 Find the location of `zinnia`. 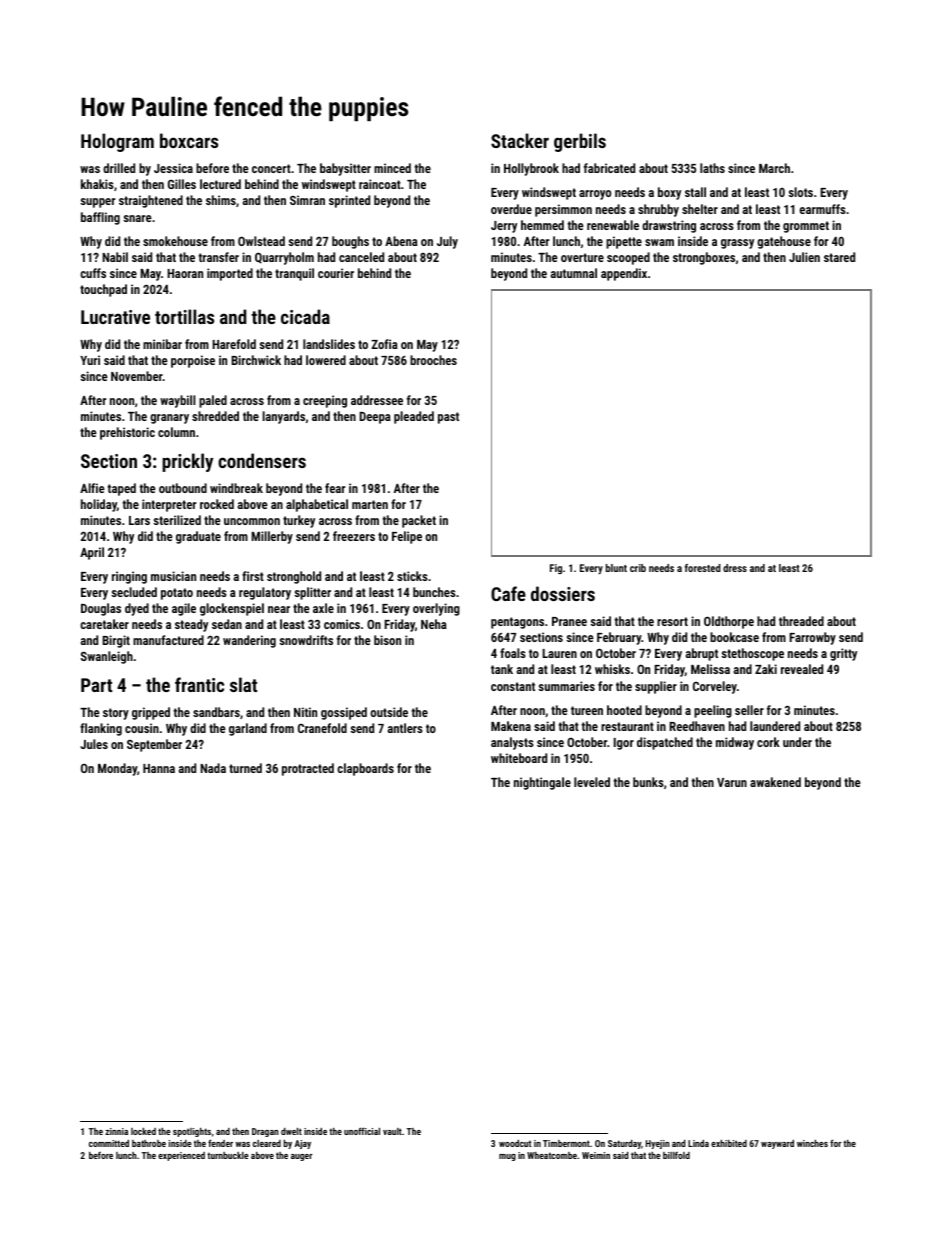

zinnia is located at coordinates (116, 1131).
